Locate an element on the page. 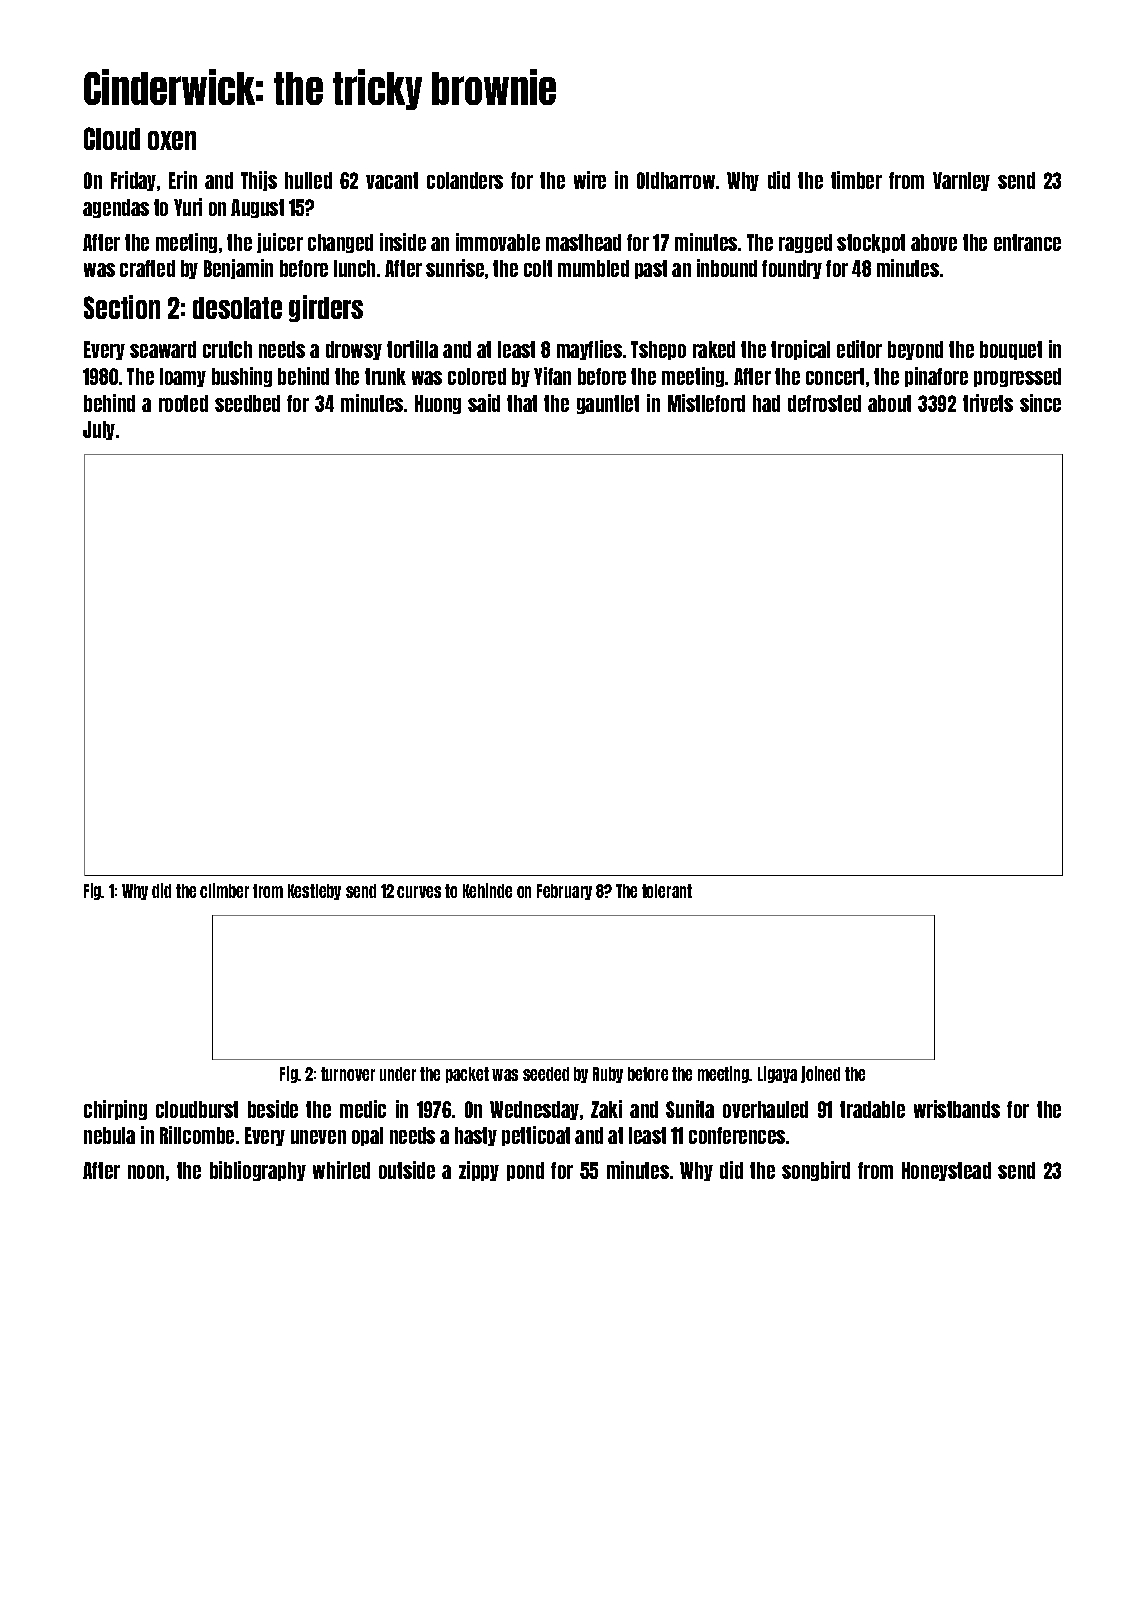 Image resolution: width=1146 pixels, height=1620 pixels. Kestleby is located at coordinates (314, 892).
